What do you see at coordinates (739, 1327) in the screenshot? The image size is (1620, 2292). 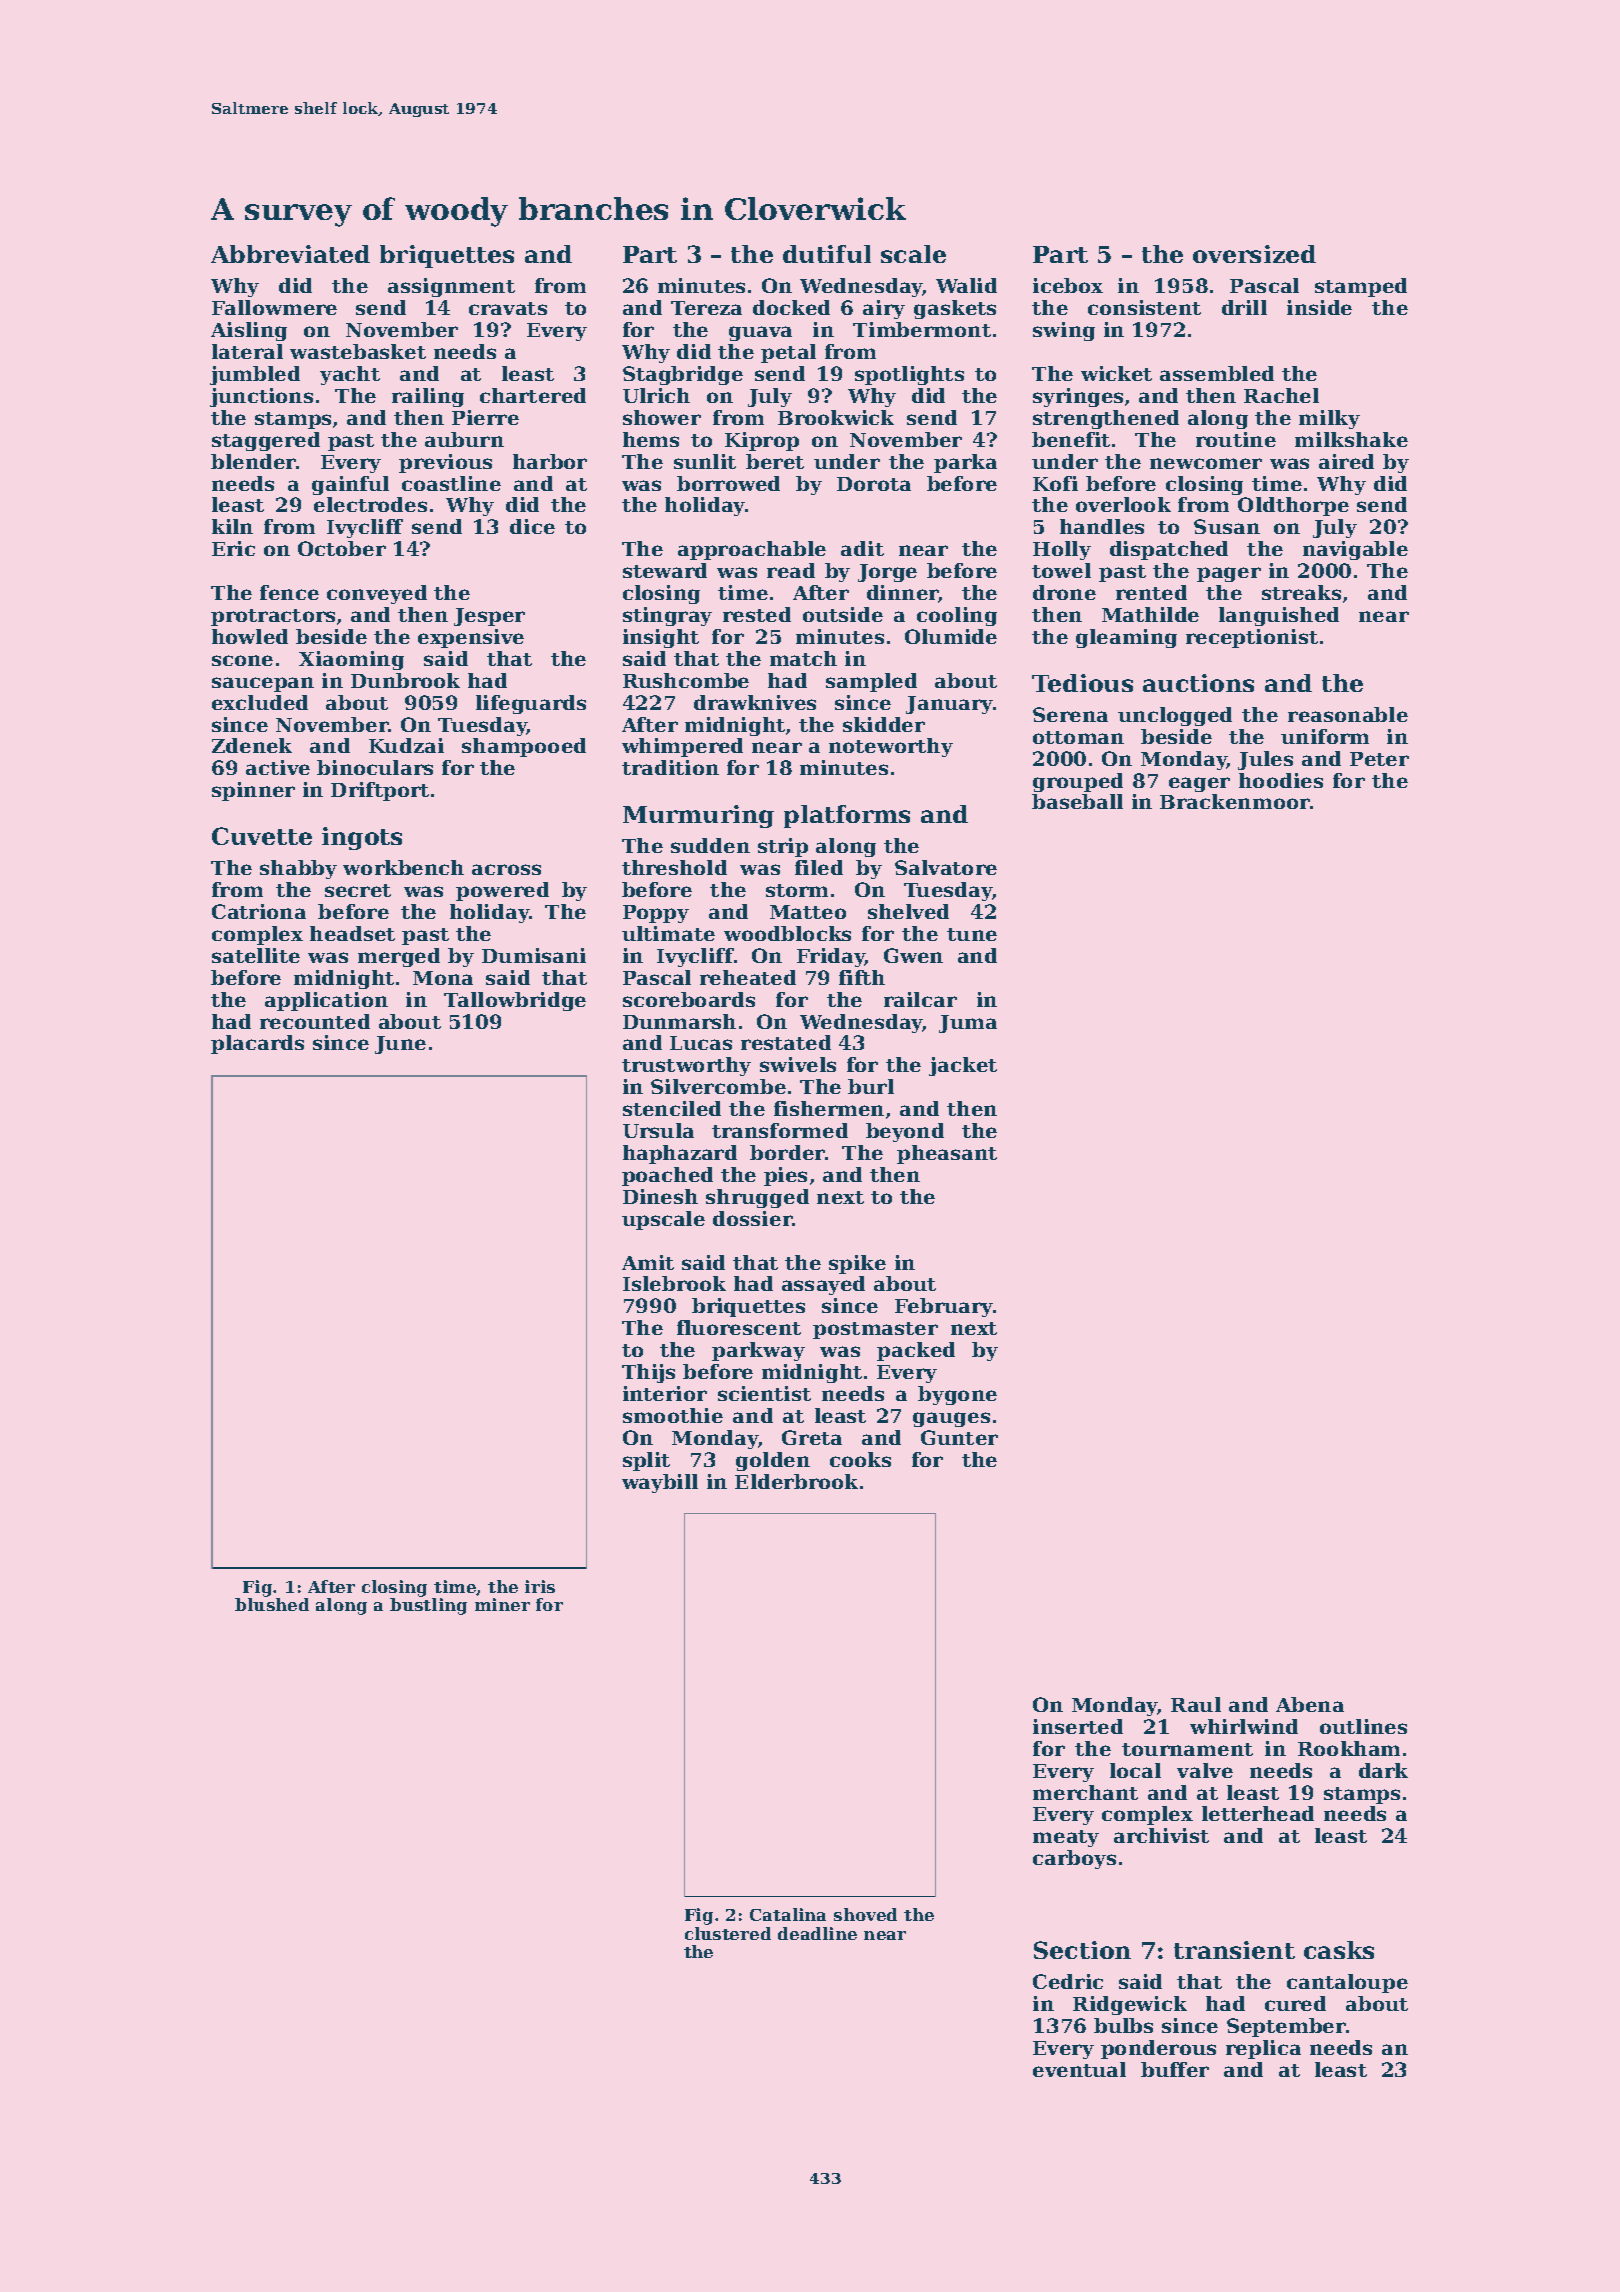 I see `fluorescent` at bounding box center [739, 1327].
